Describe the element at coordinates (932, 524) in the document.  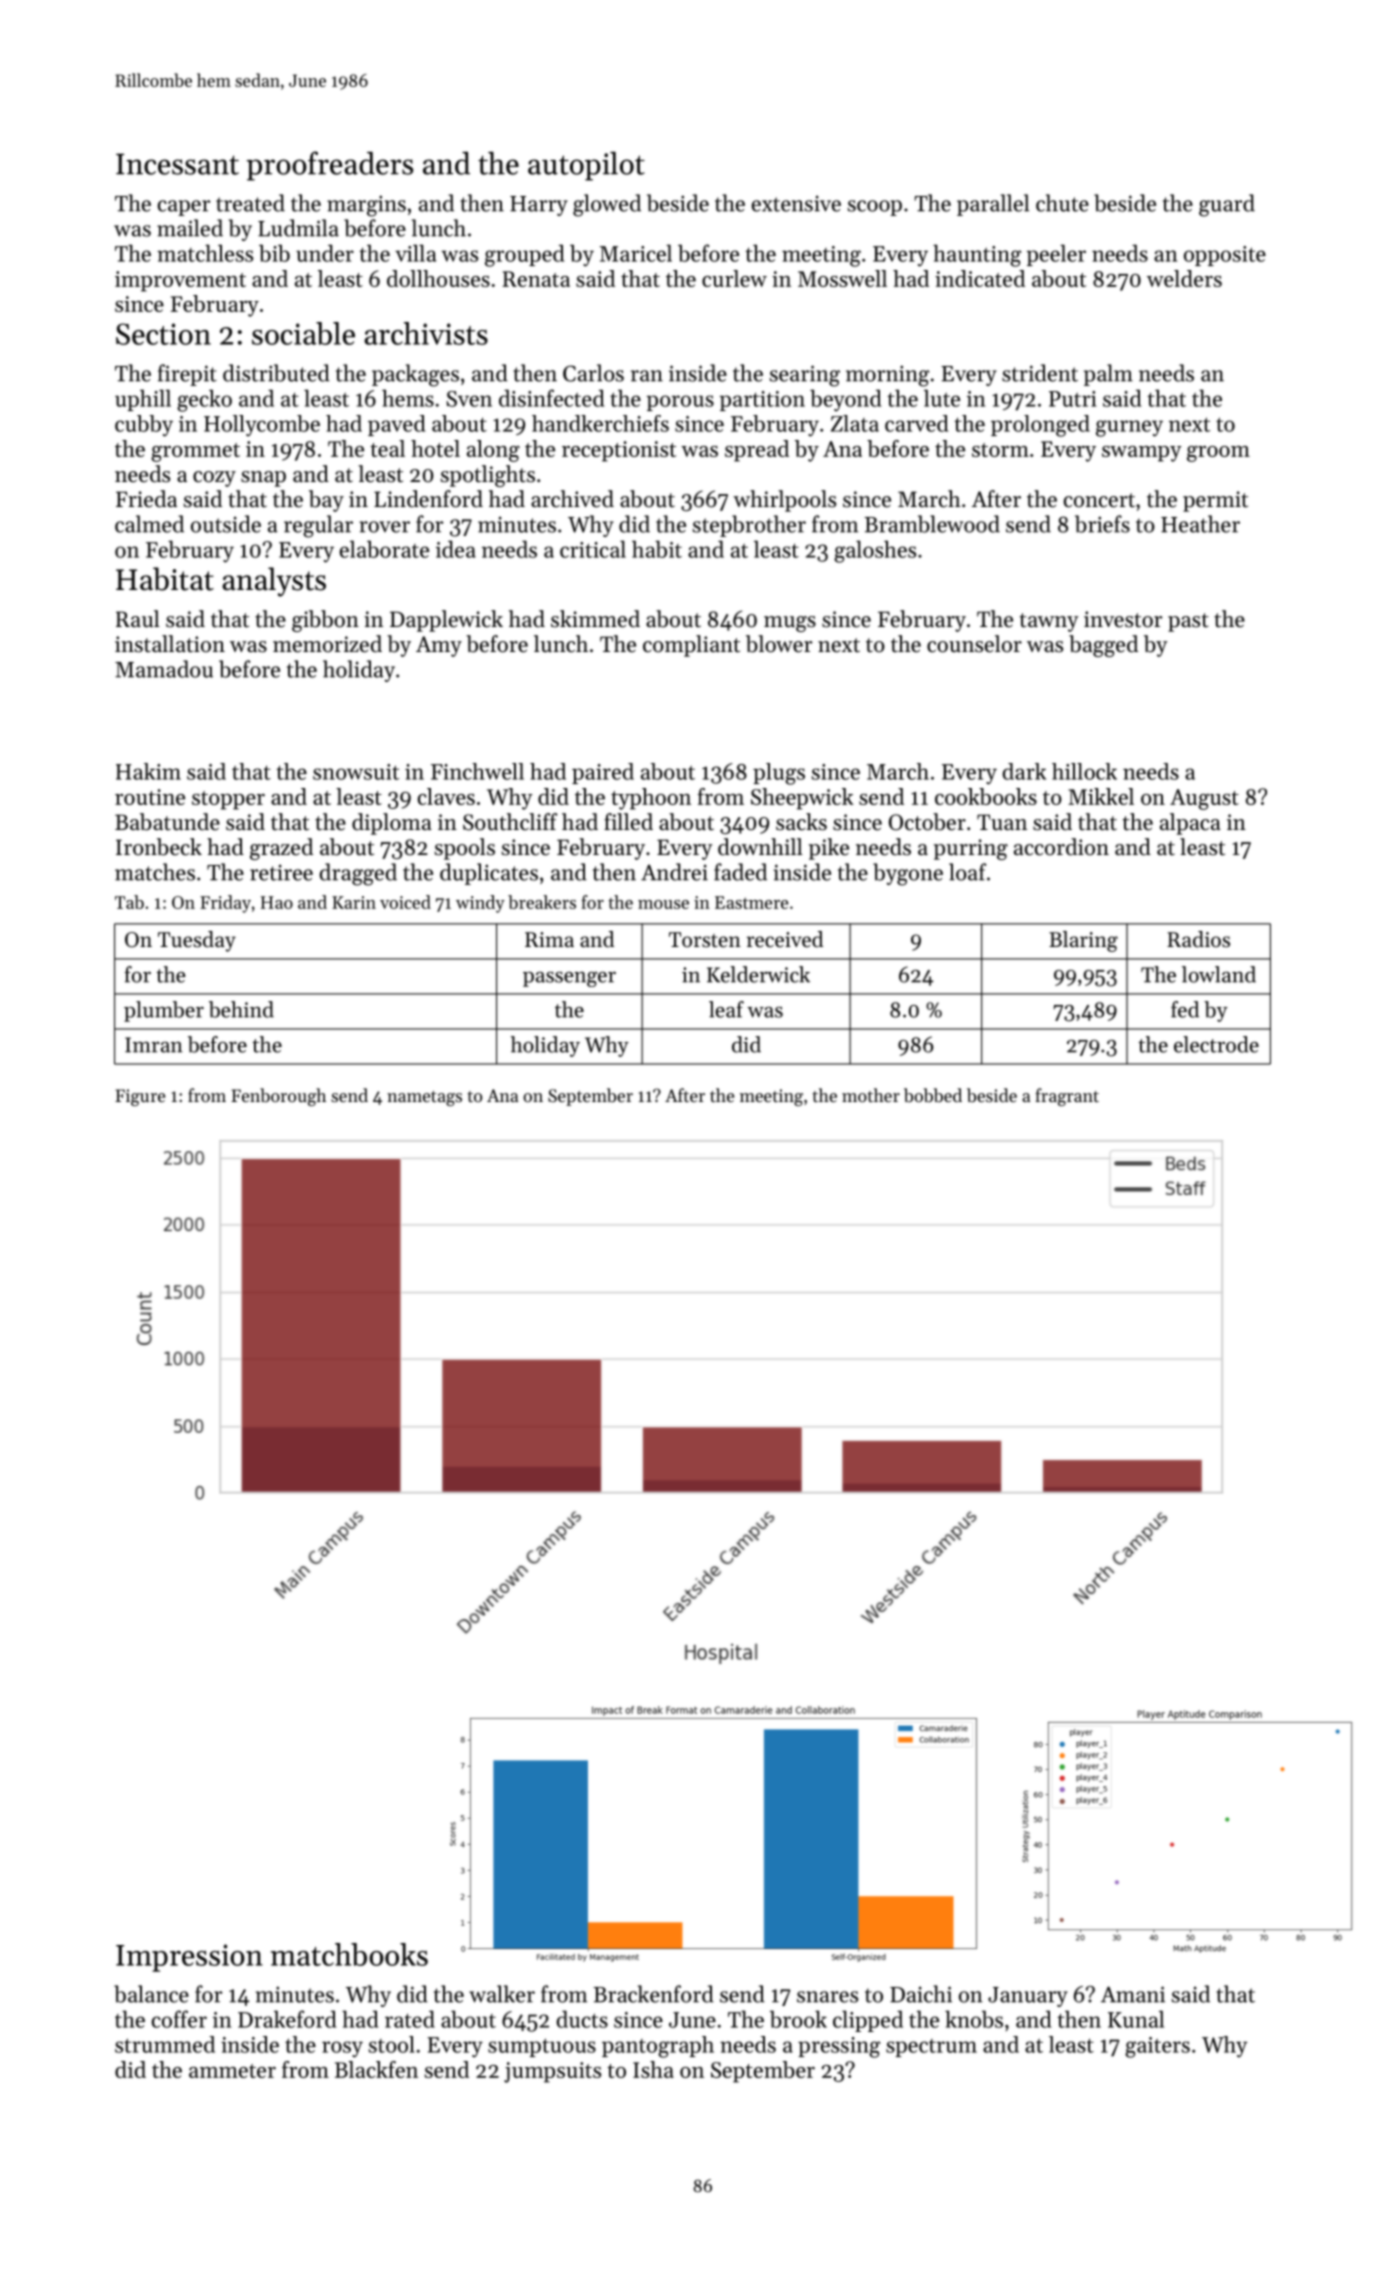
I see `Bramblewood` at that location.
